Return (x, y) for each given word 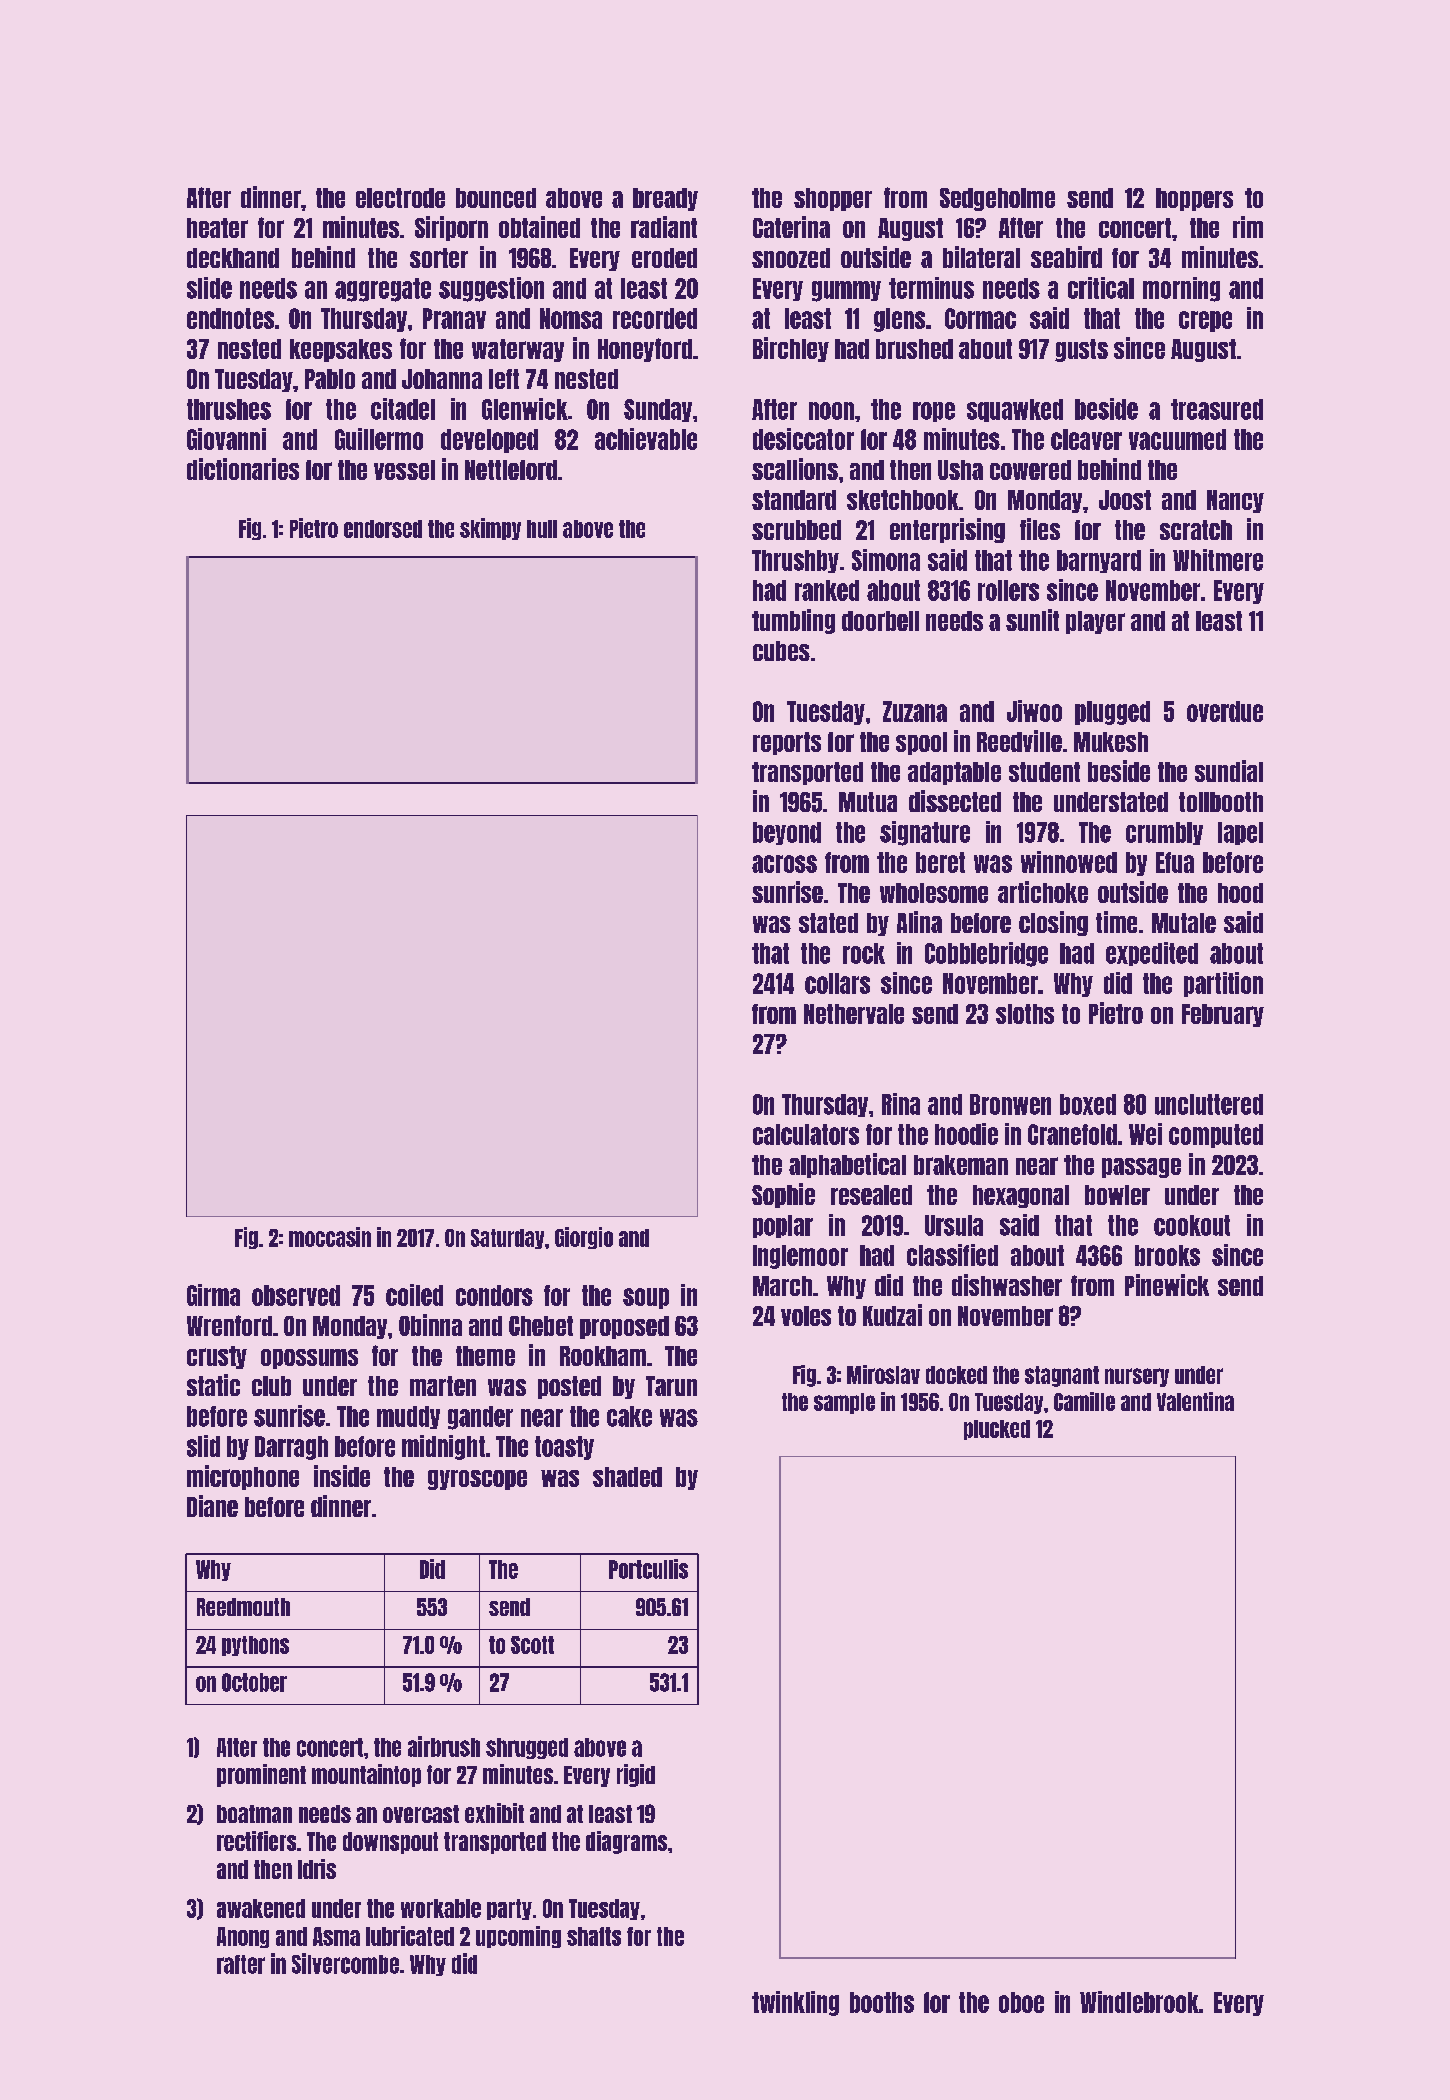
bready (665, 199)
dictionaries (243, 469)
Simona (886, 560)
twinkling (795, 2003)
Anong (243, 1937)
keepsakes (341, 350)
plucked (997, 1430)
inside (342, 1476)
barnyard (1099, 561)
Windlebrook (1139, 2002)
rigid (636, 1775)
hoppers (1194, 199)
